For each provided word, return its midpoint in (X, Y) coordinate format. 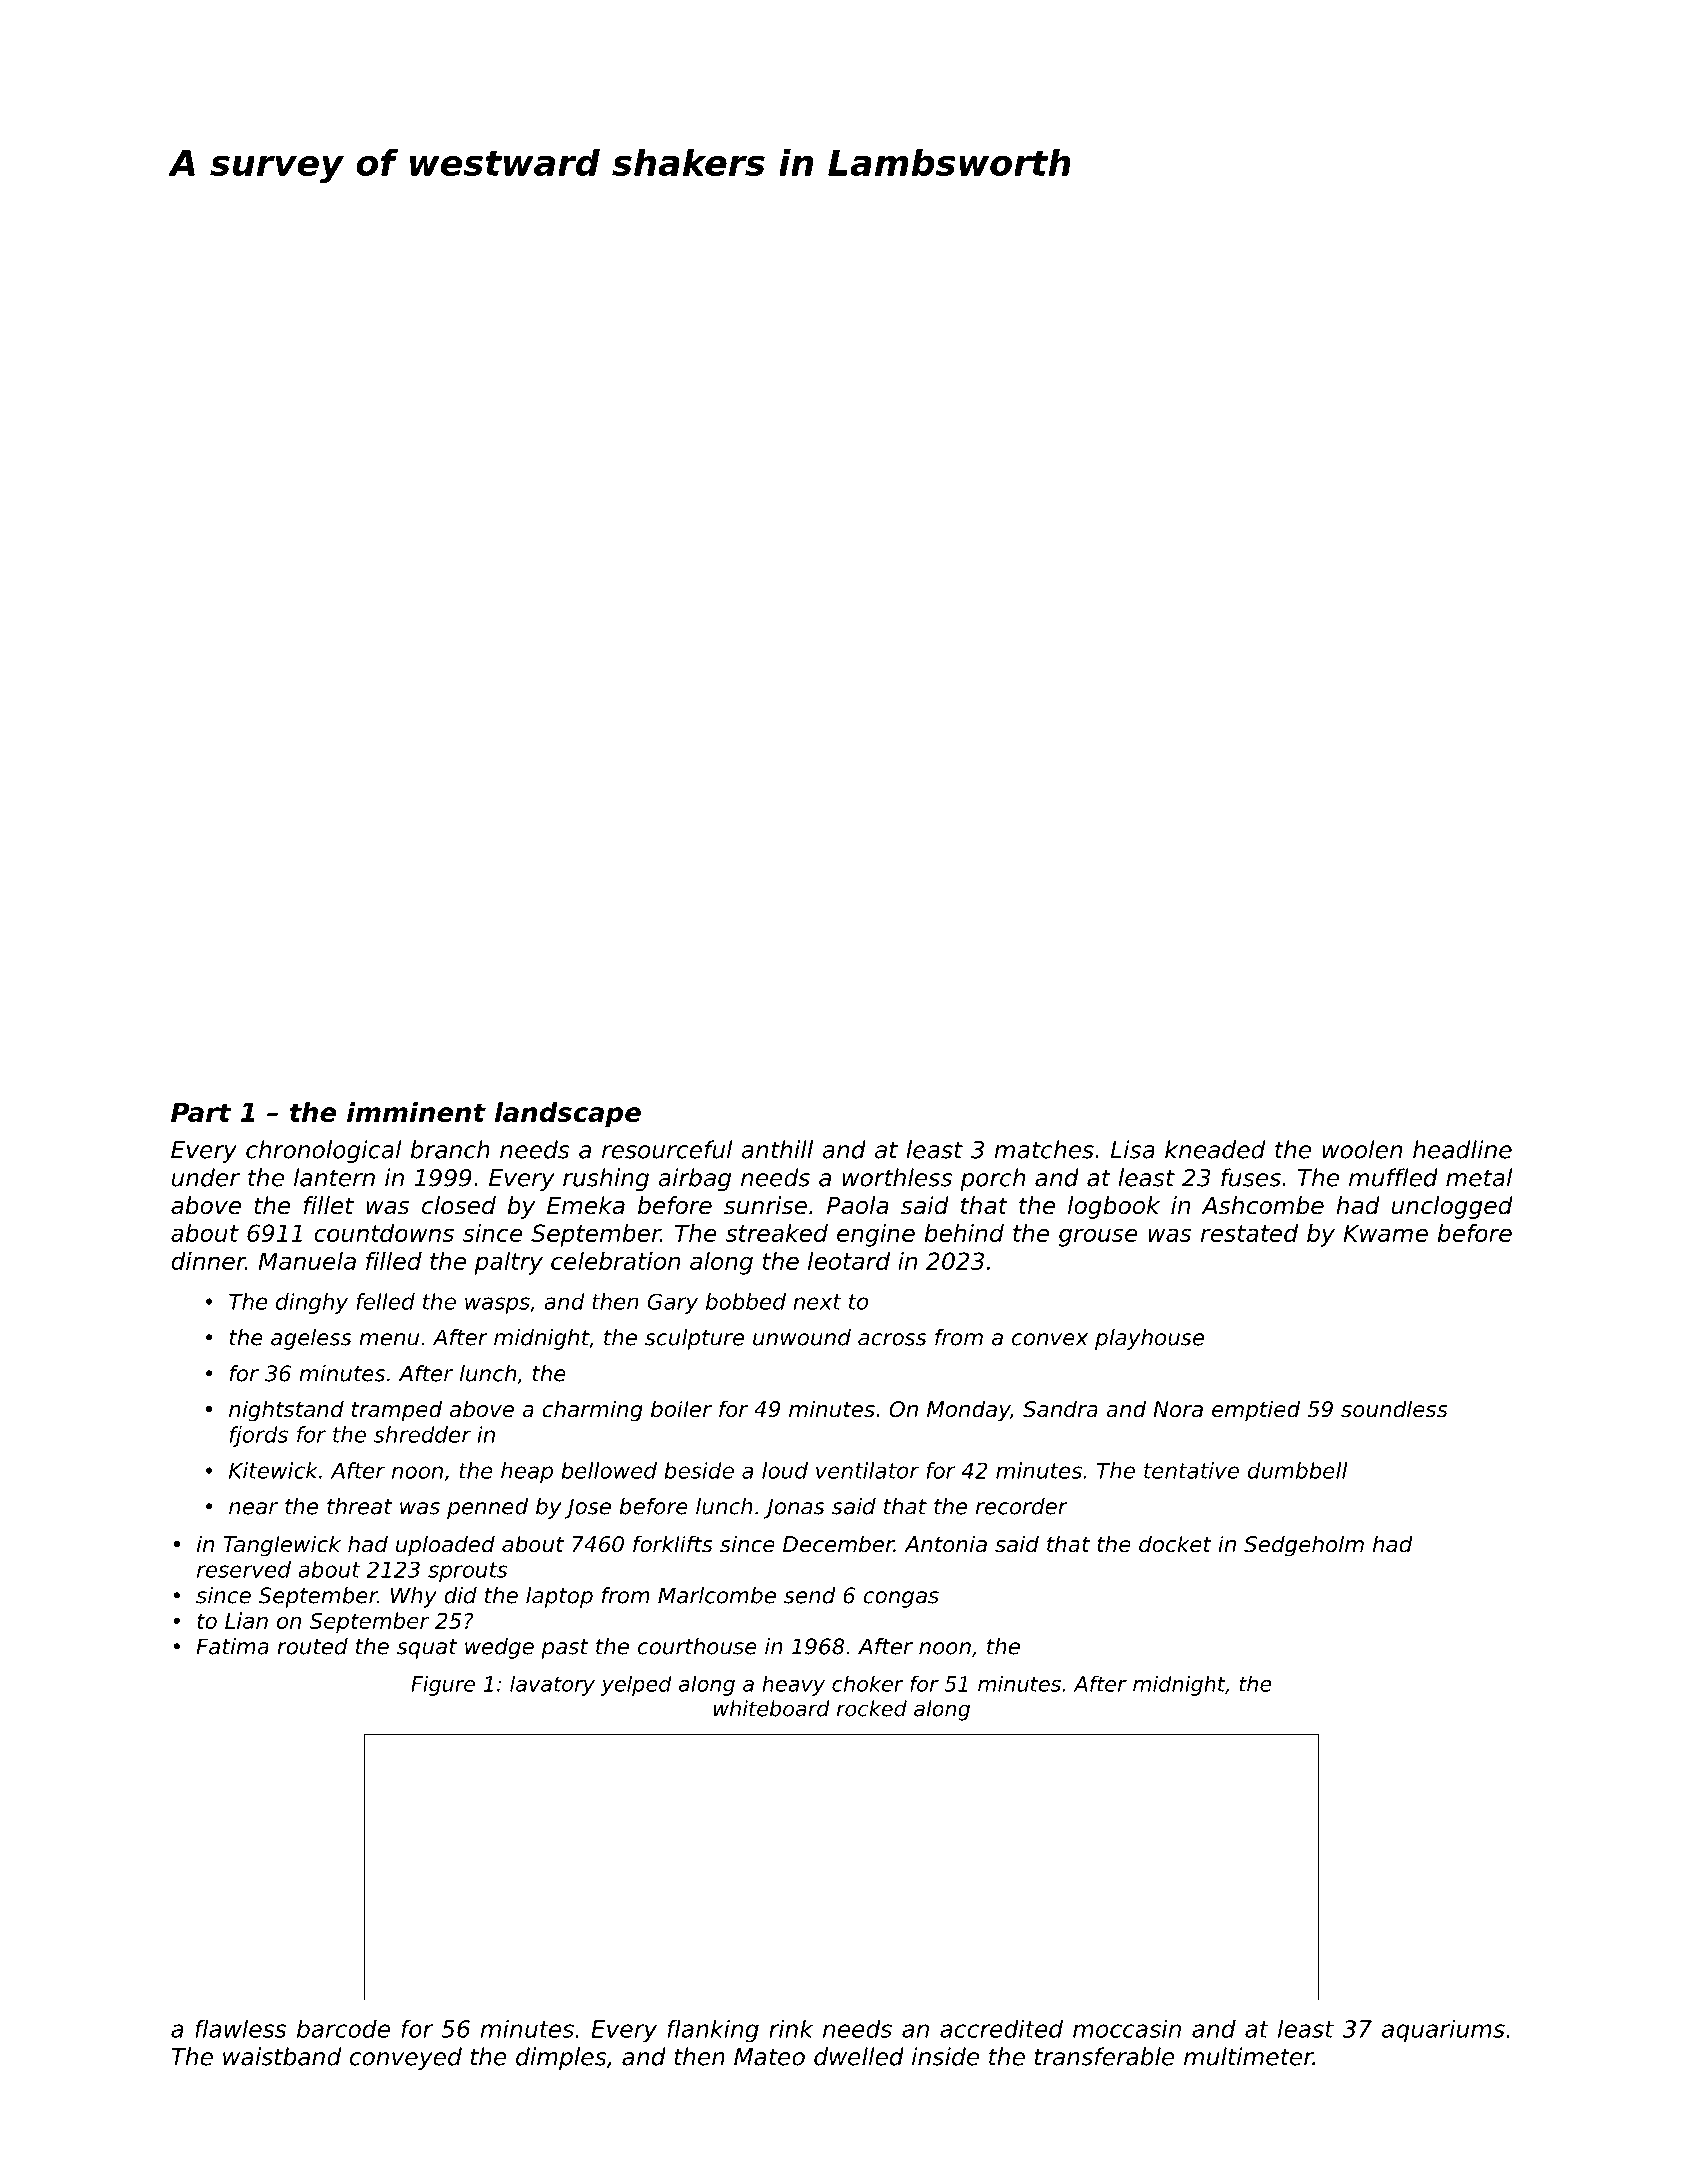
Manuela (307, 1261)
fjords (259, 1436)
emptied (1256, 1411)
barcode (343, 2028)
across (892, 1339)
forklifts (673, 1544)
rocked (872, 1708)
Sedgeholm (1304, 1546)
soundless (1394, 1409)
